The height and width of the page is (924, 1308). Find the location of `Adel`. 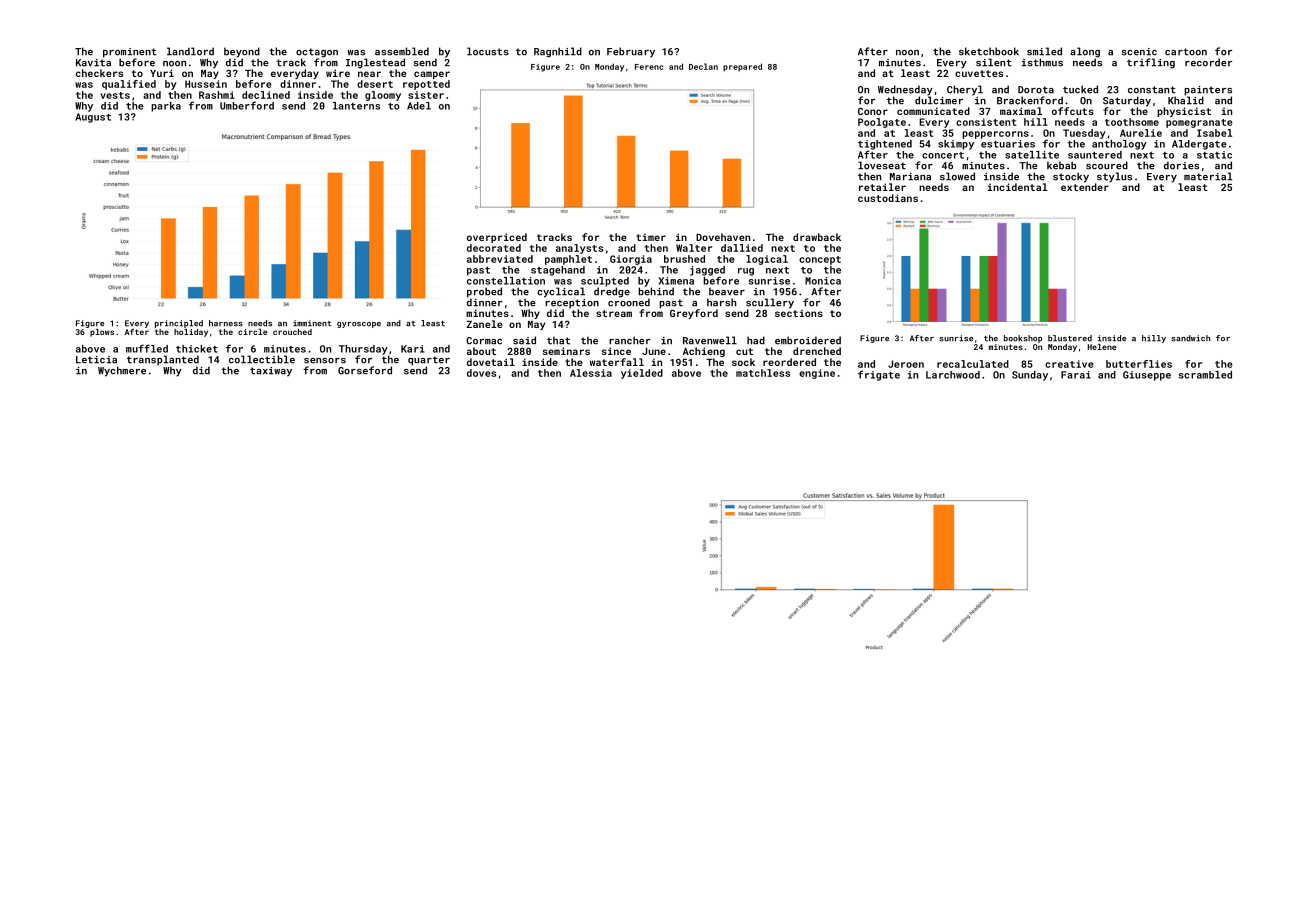

Adel is located at coordinates (419, 106).
